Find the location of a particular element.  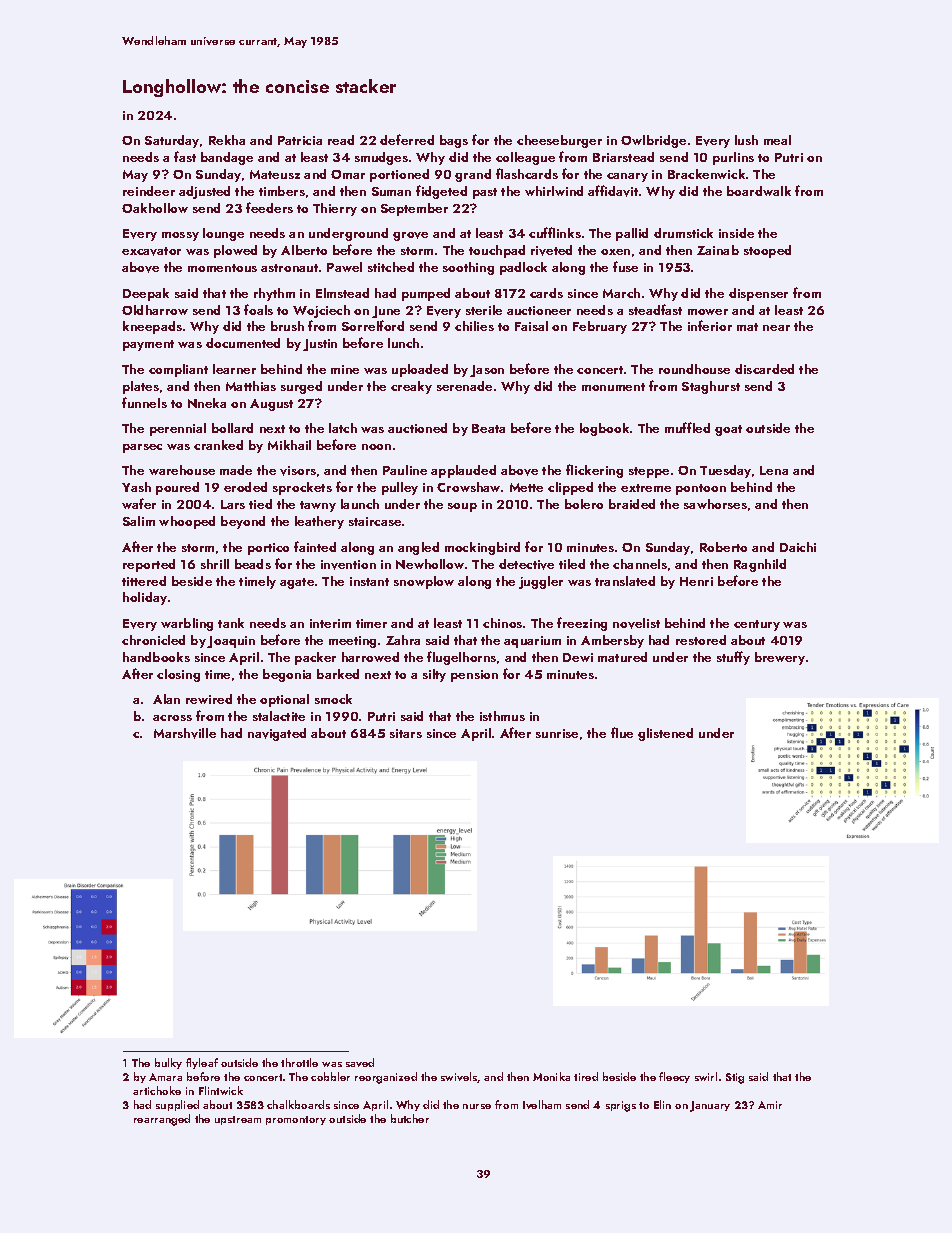

dispenser is located at coordinates (758, 294).
